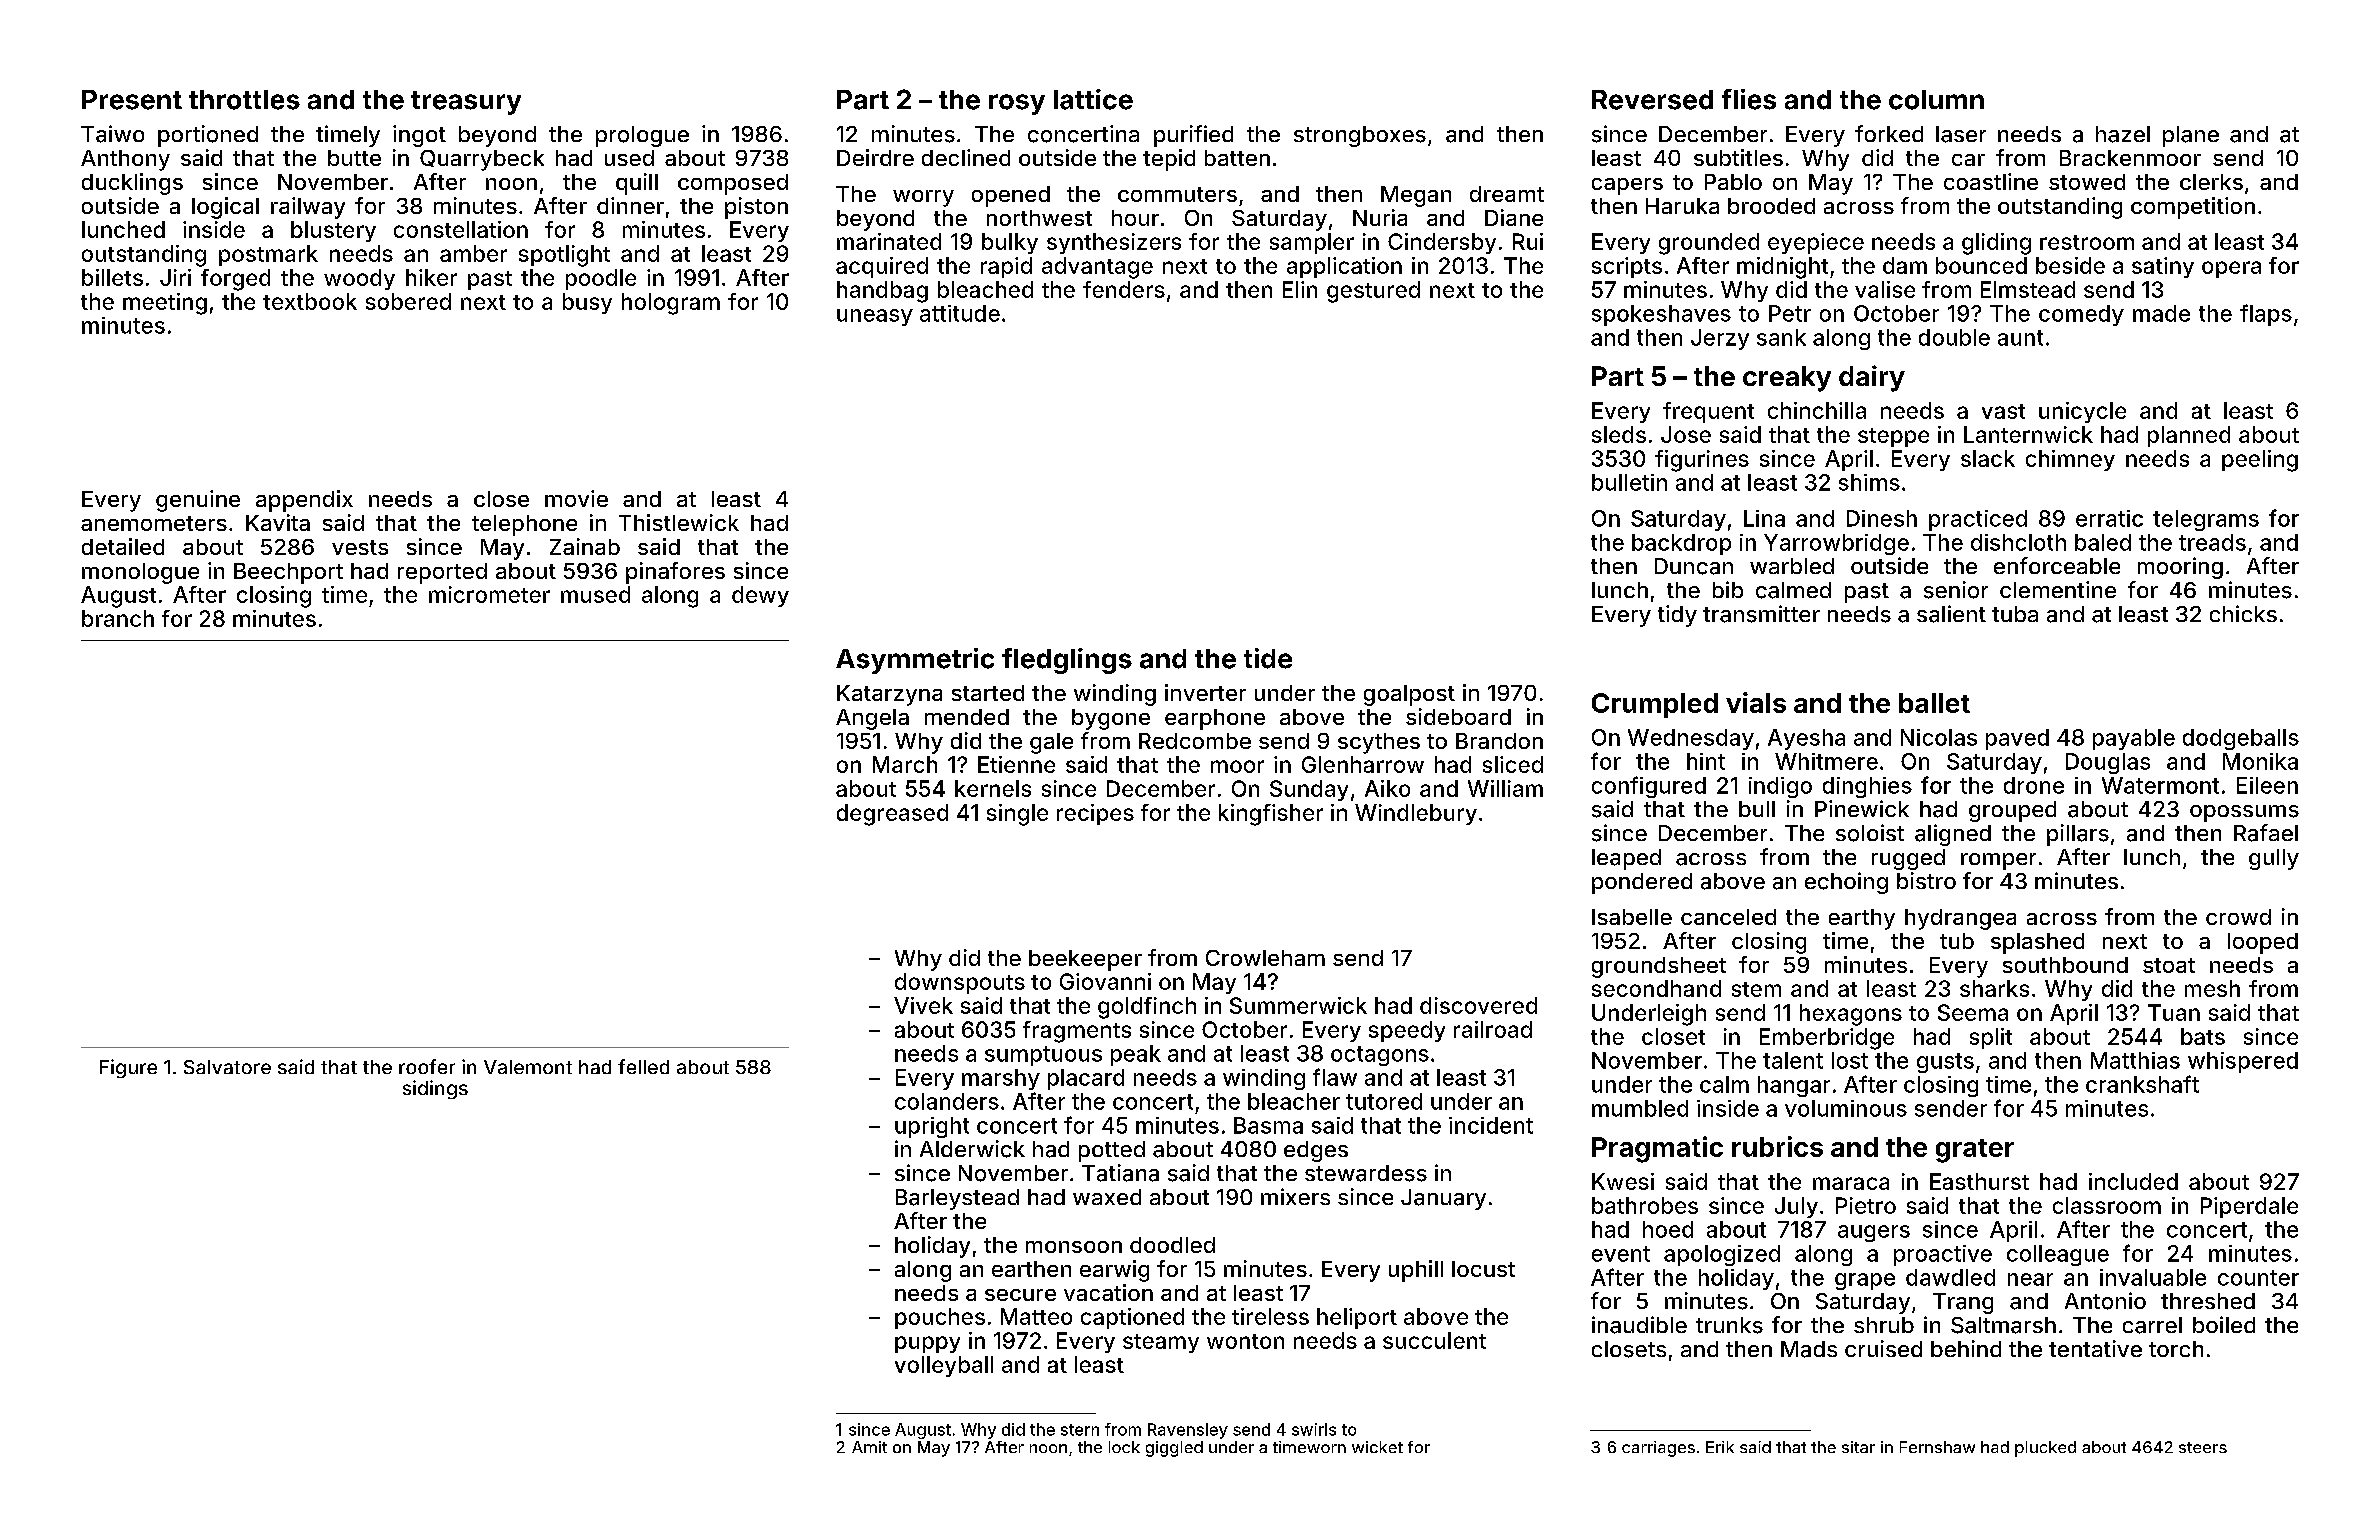  Describe the element at coordinates (132, 100) in the screenshot. I see `Present` at that location.
